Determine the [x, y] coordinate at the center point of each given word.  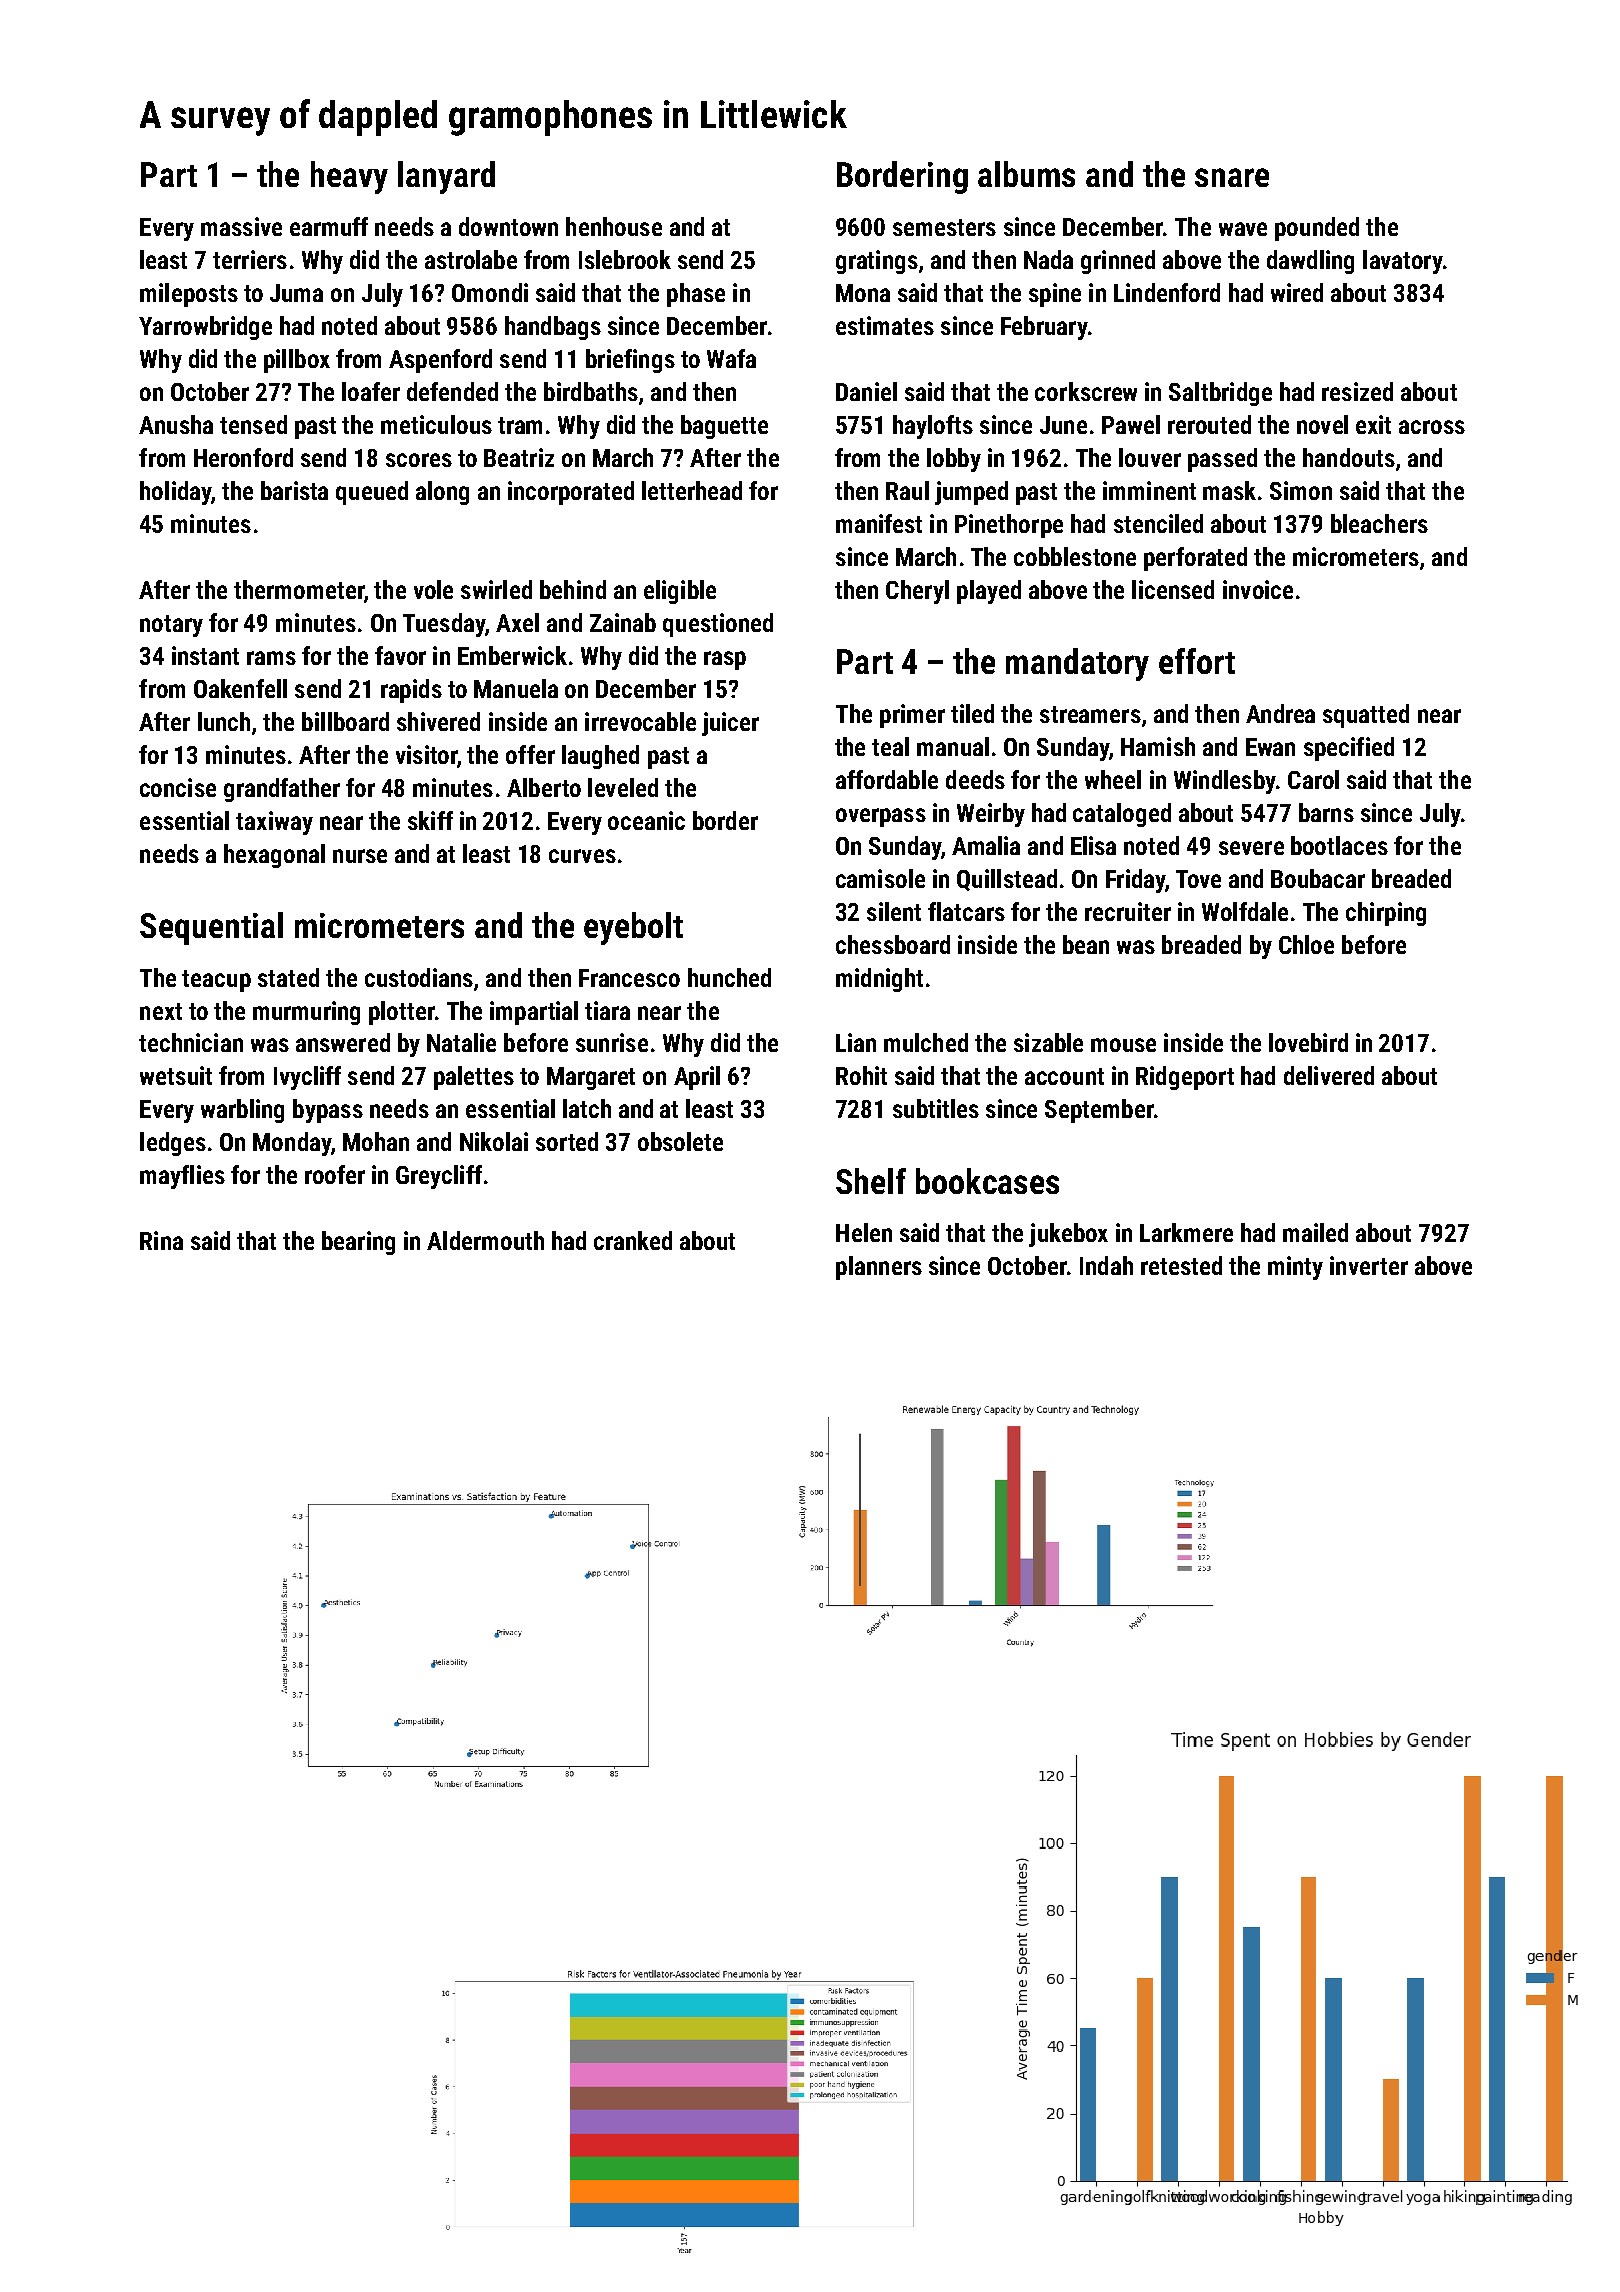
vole [433, 589]
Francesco [629, 978]
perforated [1195, 559]
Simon [1301, 490]
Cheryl [917, 592]
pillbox [297, 361]
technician [191, 1042]
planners [879, 1268]
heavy [349, 177]
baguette [724, 427]
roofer [335, 1174]
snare [1232, 177]
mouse [1123, 1045]
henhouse [614, 226]
